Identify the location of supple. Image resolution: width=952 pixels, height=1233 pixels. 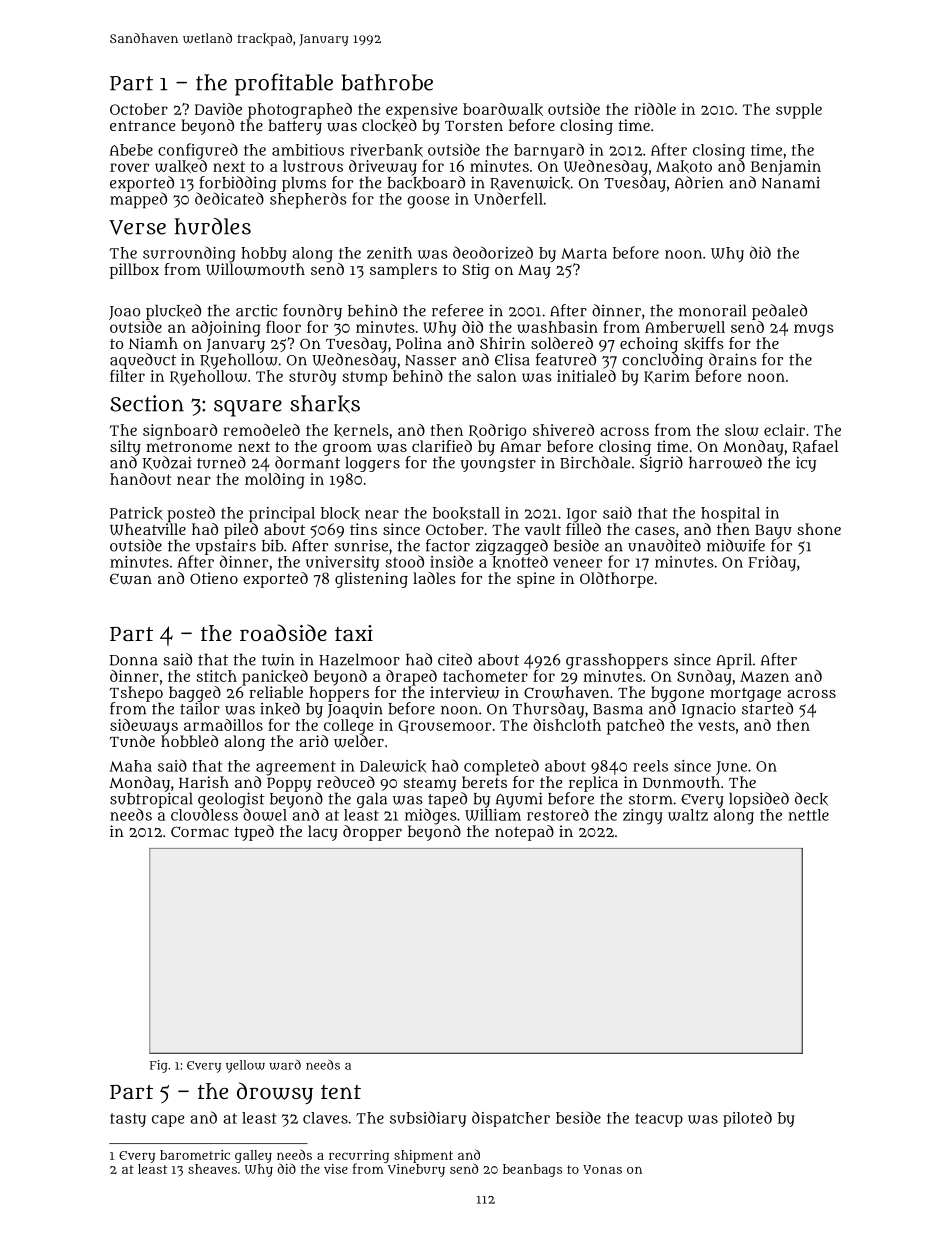
(799, 111).
